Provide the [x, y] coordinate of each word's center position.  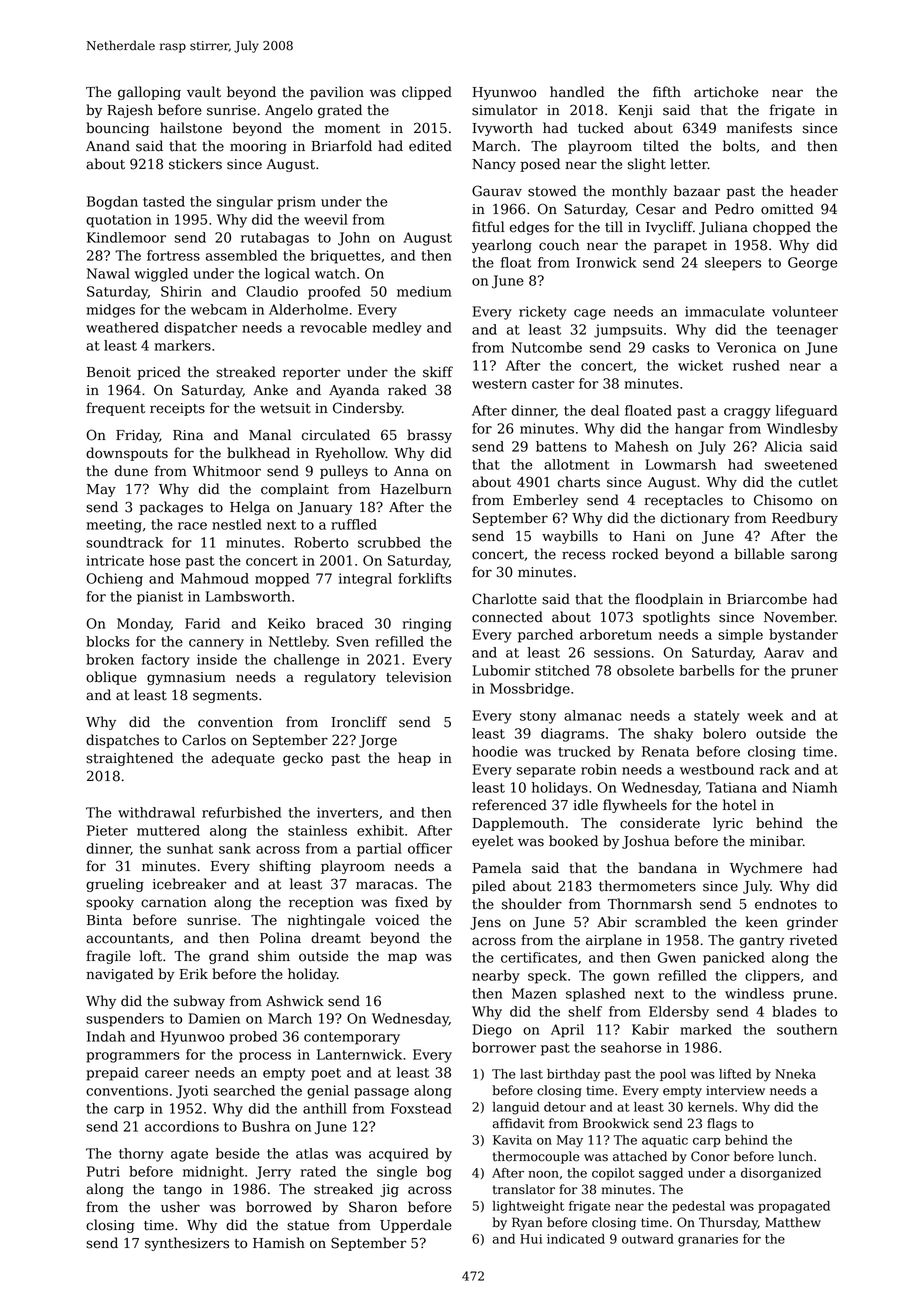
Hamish [279, 1243]
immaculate [725, 311]
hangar [699, 430]
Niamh [815, 787]
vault [204, 92]
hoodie [495, 751]
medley [397, 329]
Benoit [109, 372]
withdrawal [156, 812]
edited [430, 146]
